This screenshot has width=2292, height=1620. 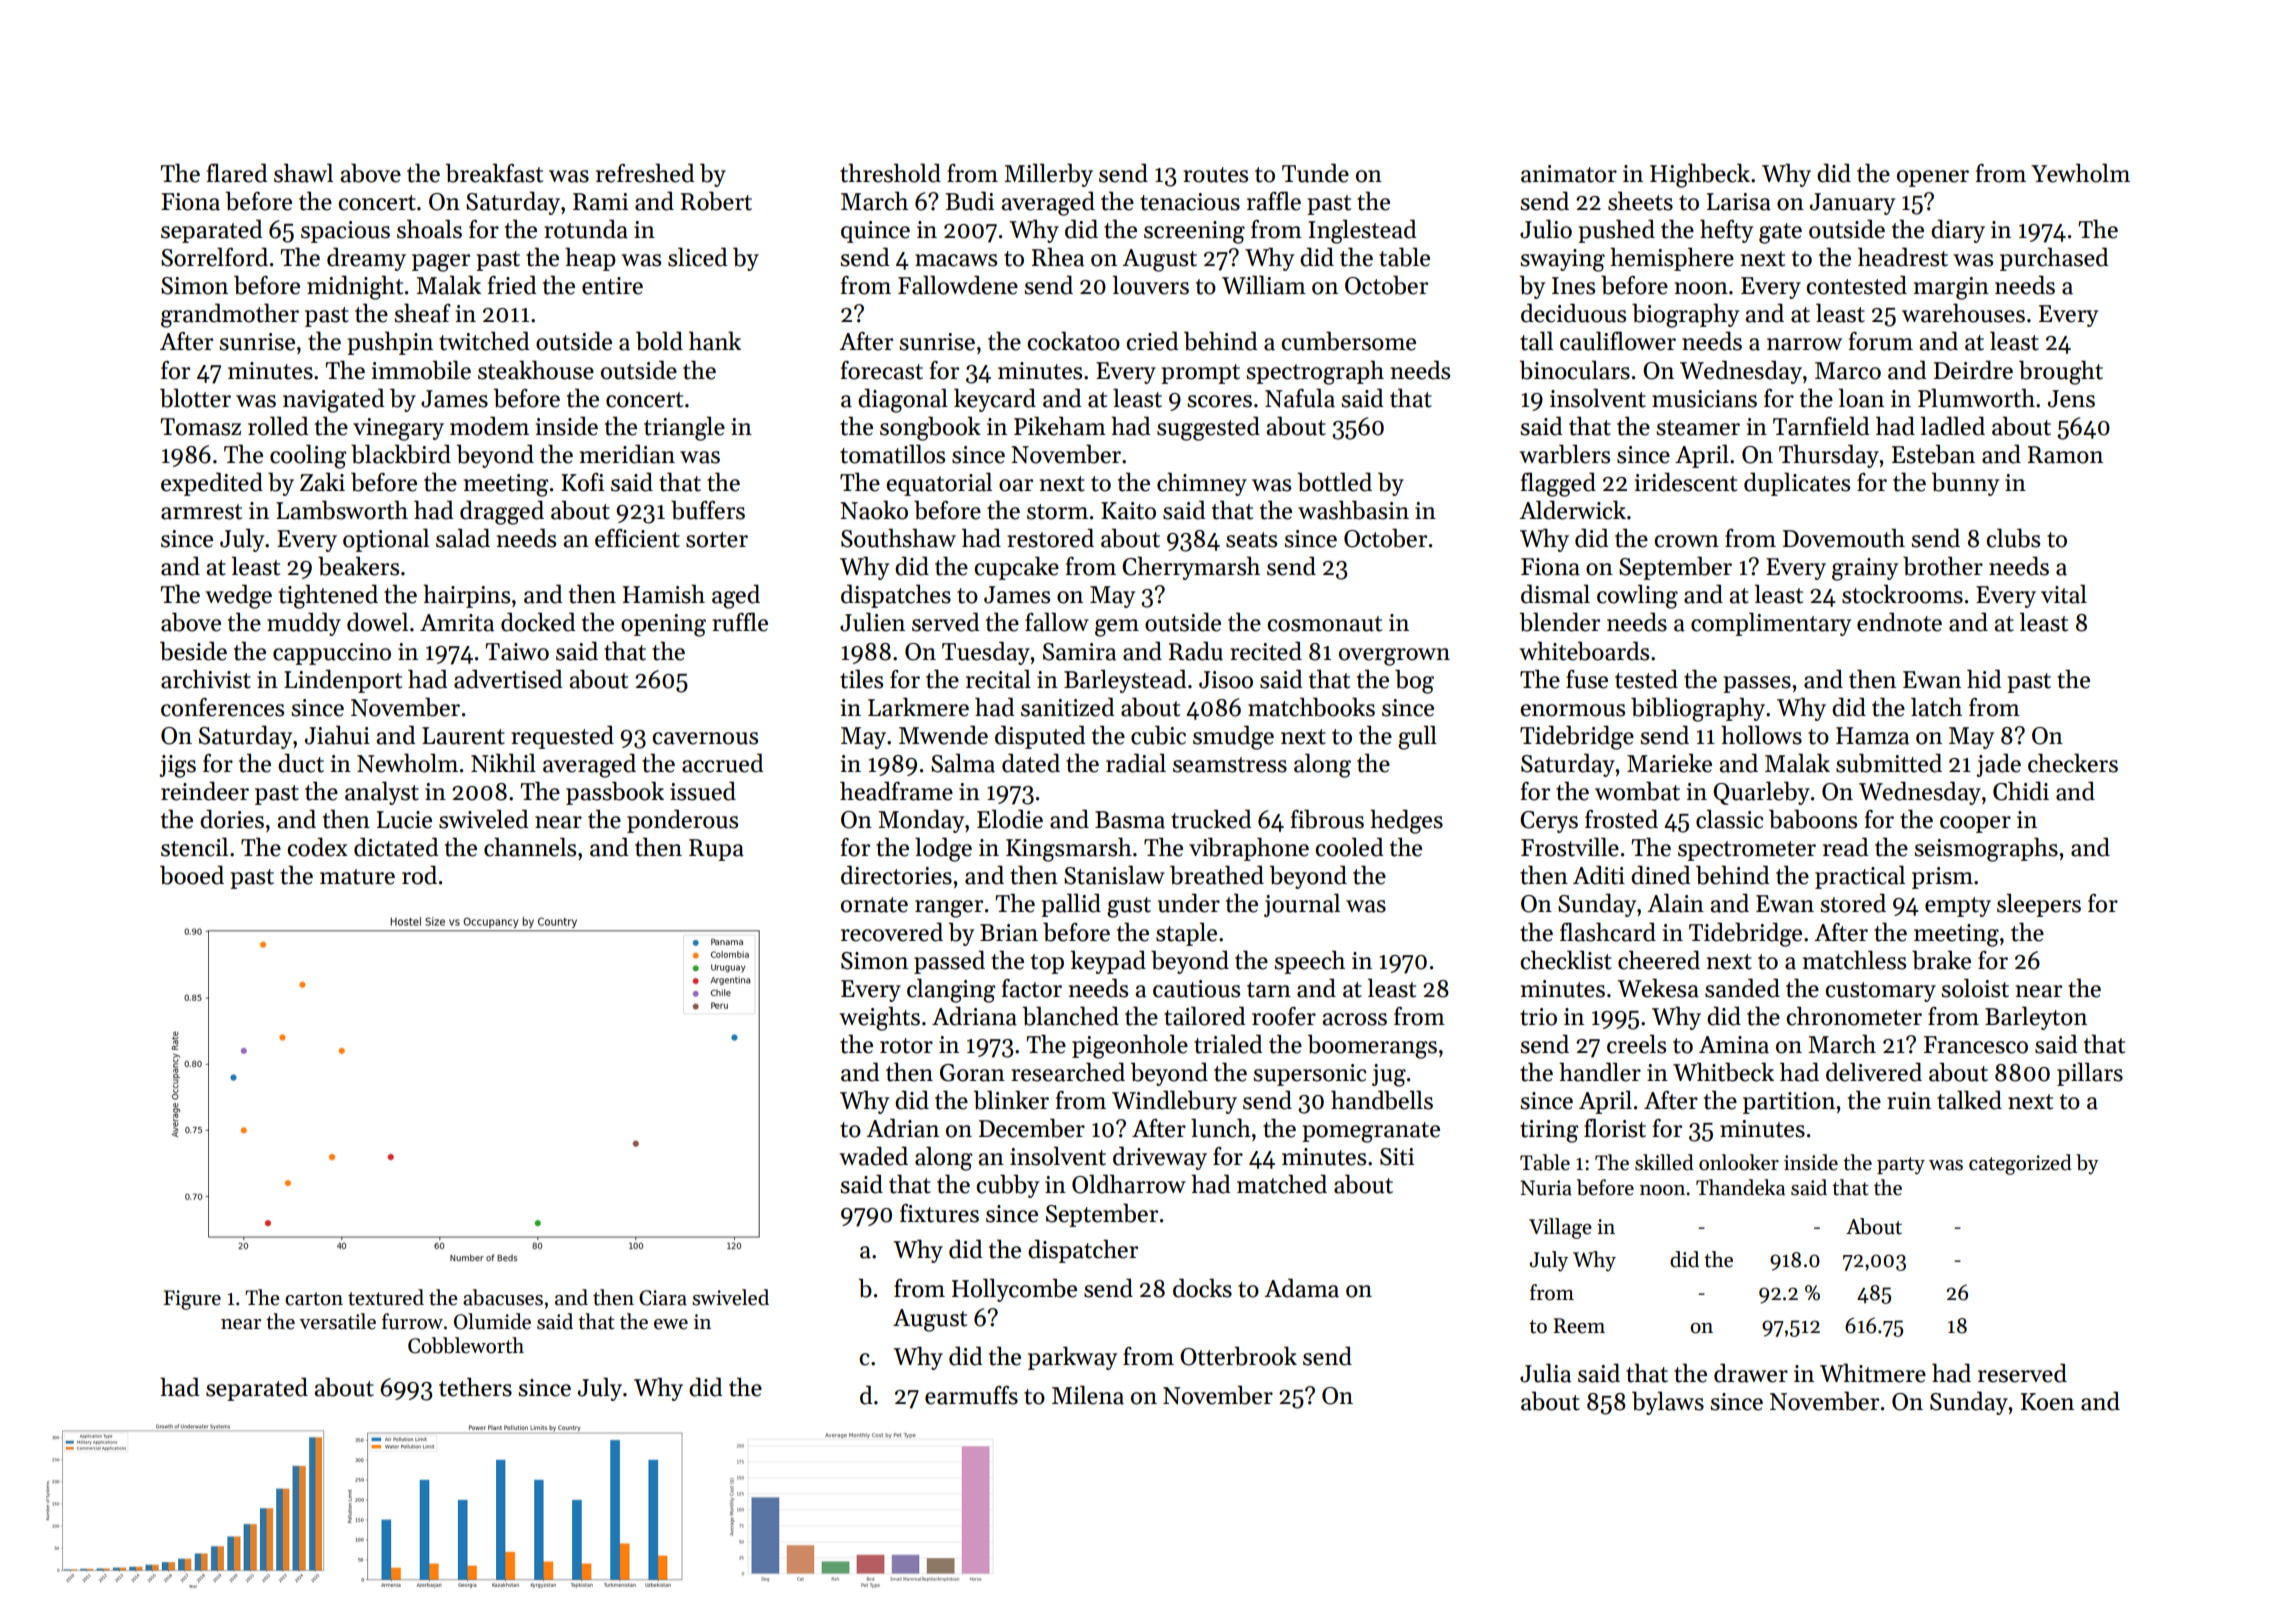 What do you see at coordinates (2080, 173) in the screenshot?
I see `Yewholm` at bounding box center [2080, 173].
